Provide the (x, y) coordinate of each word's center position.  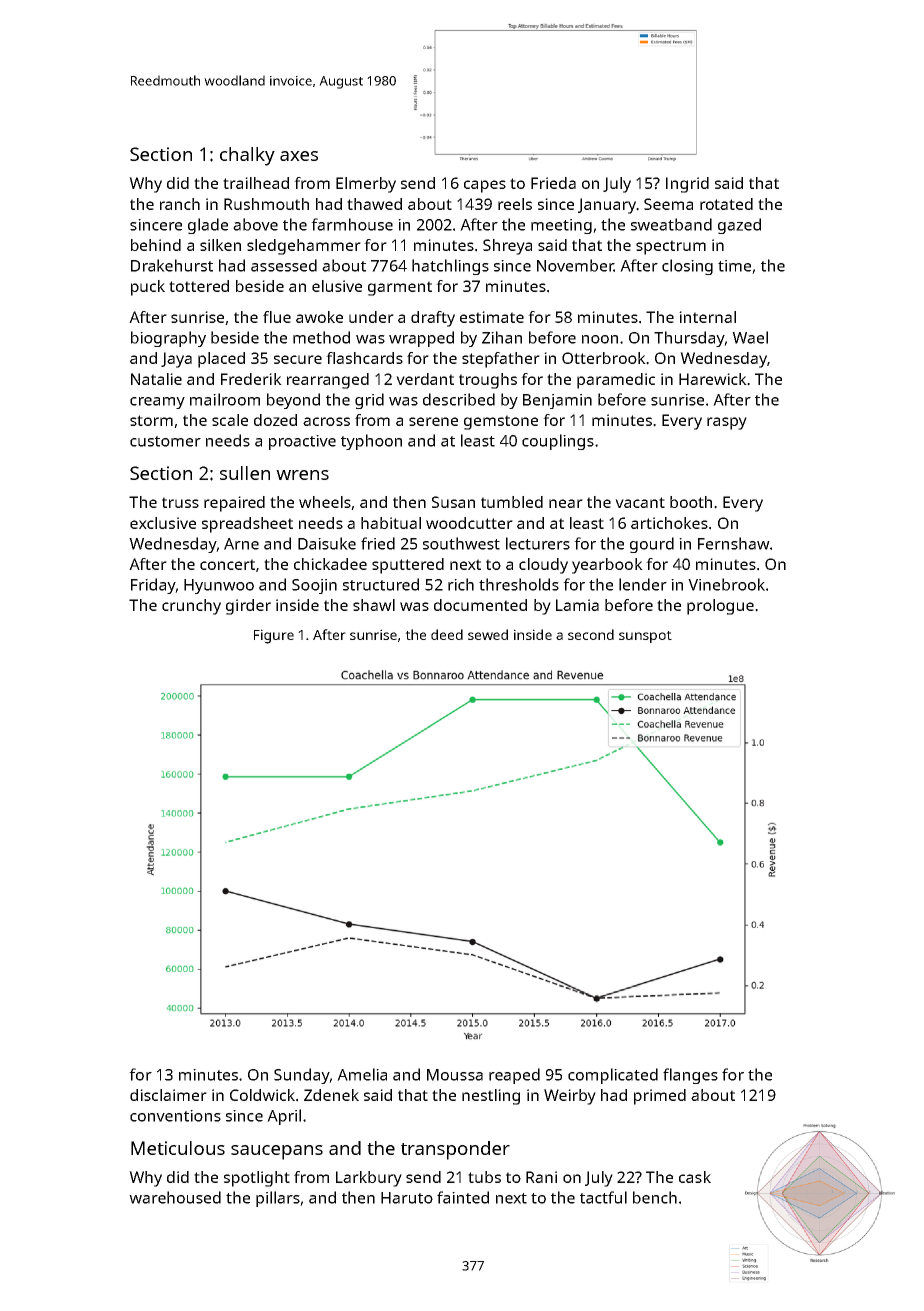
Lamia (577, 605)
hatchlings (450, 267)
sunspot (645, 637)
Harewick (713, 379)
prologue (720, 607)
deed (447, 634)
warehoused (175, 1197)
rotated (726, 204)
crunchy (191, 607)
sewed (488, 634)
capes (485, 186)
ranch (180, 204)
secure (298, 359)
